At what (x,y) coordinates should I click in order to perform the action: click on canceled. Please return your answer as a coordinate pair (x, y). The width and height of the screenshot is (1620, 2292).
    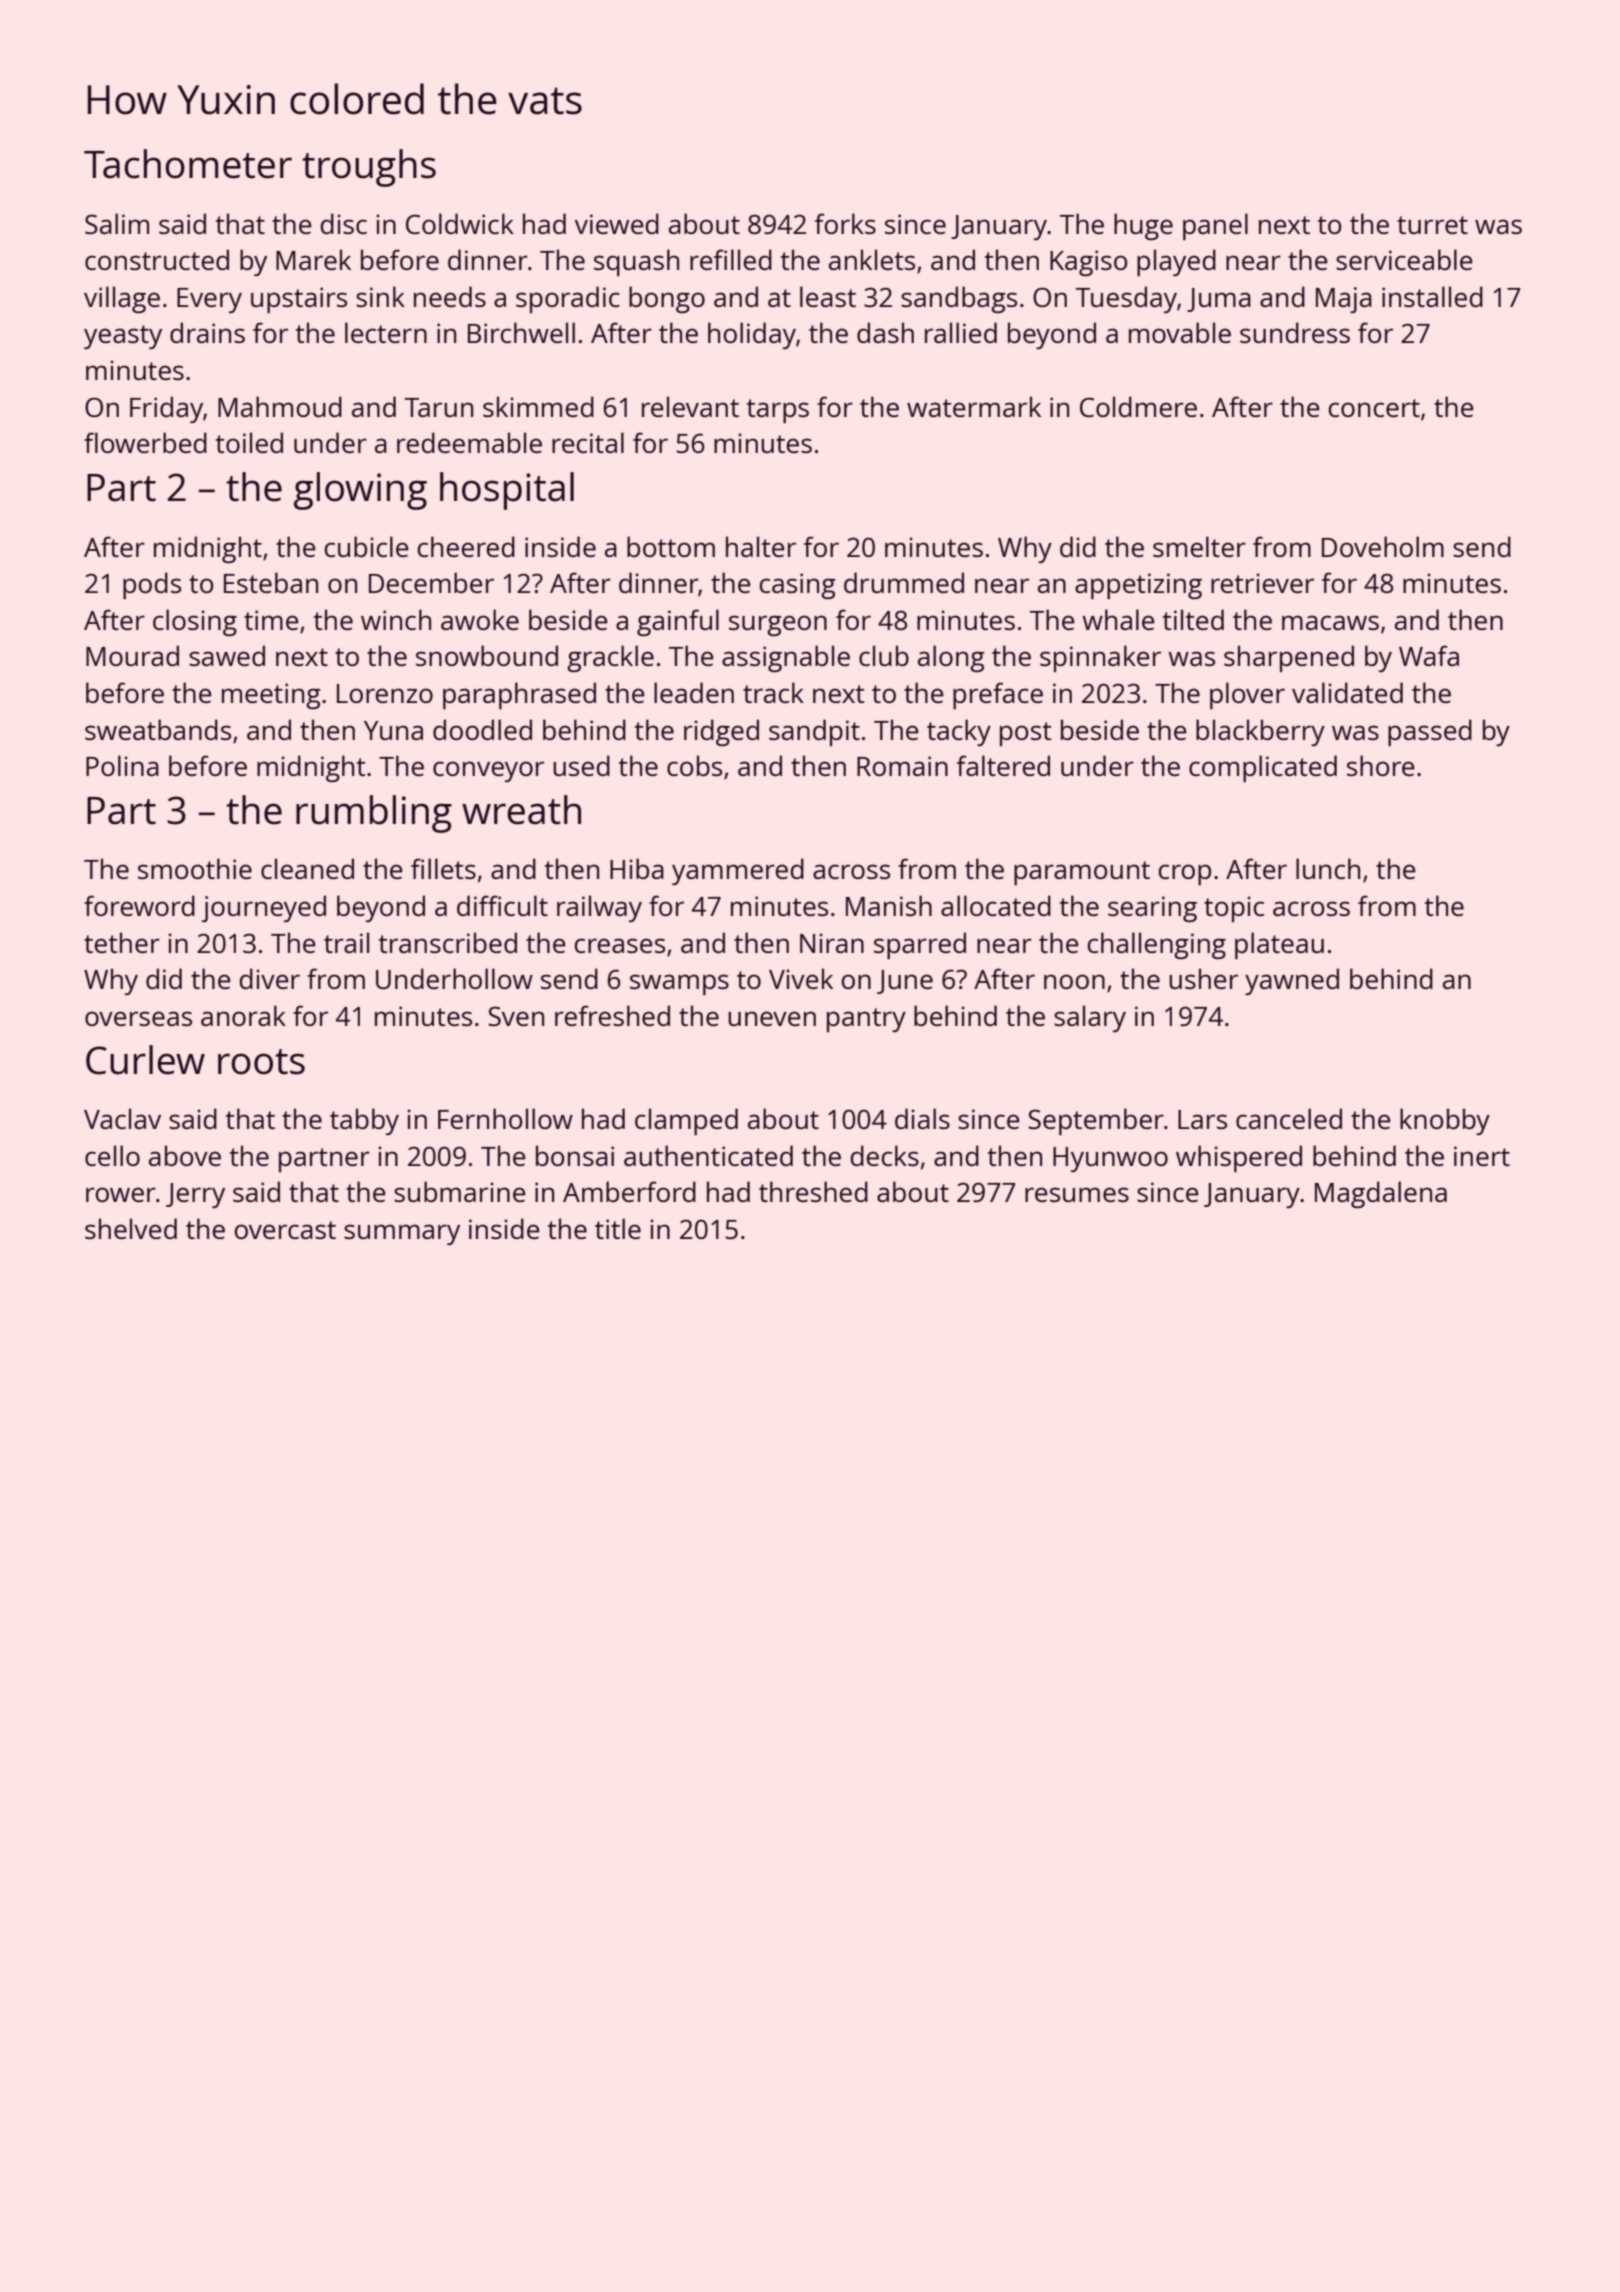
    Looking at the image, I should click on (1289, 1118).
